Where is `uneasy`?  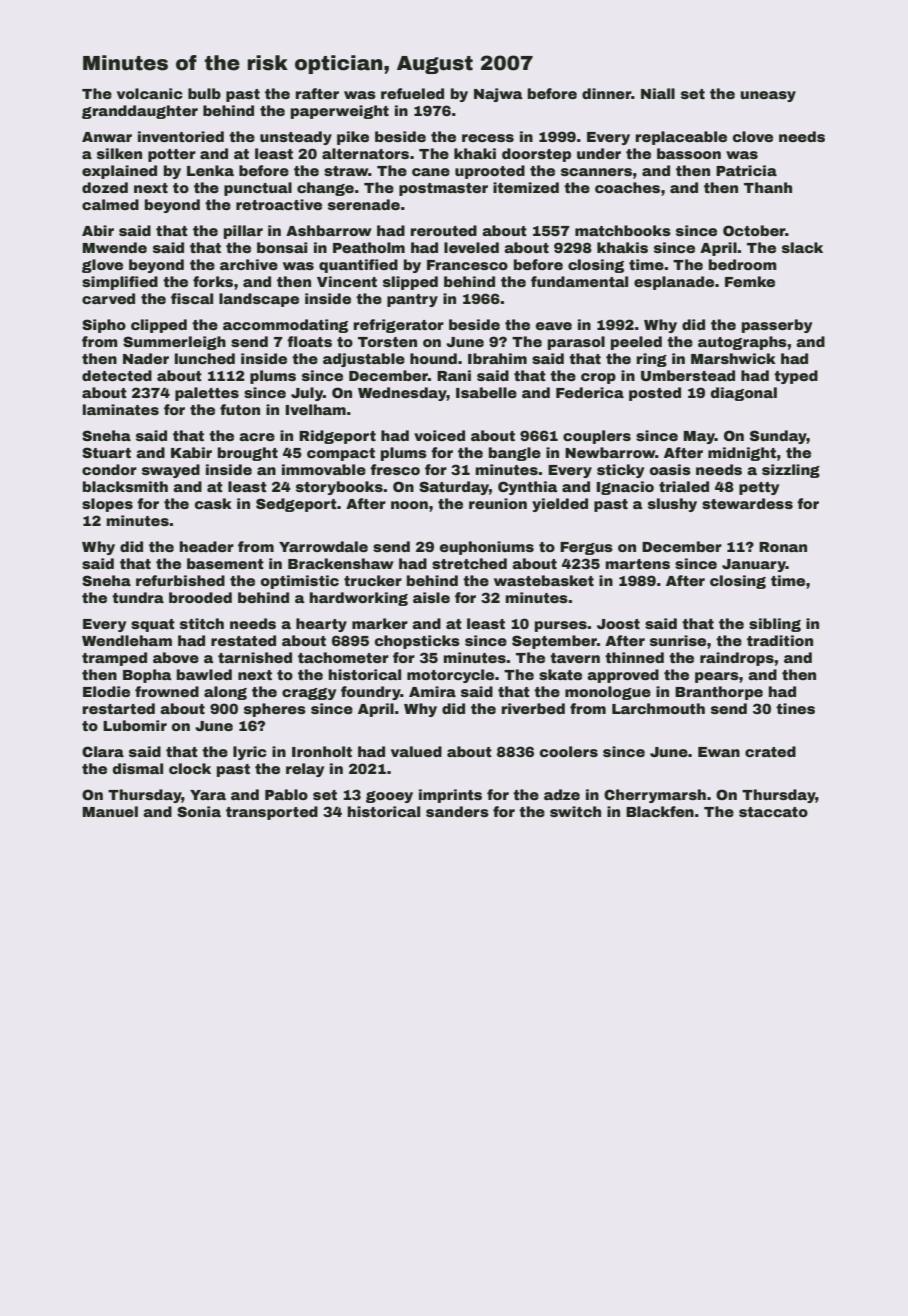
uneasy is located at coordinates (768, 96).
